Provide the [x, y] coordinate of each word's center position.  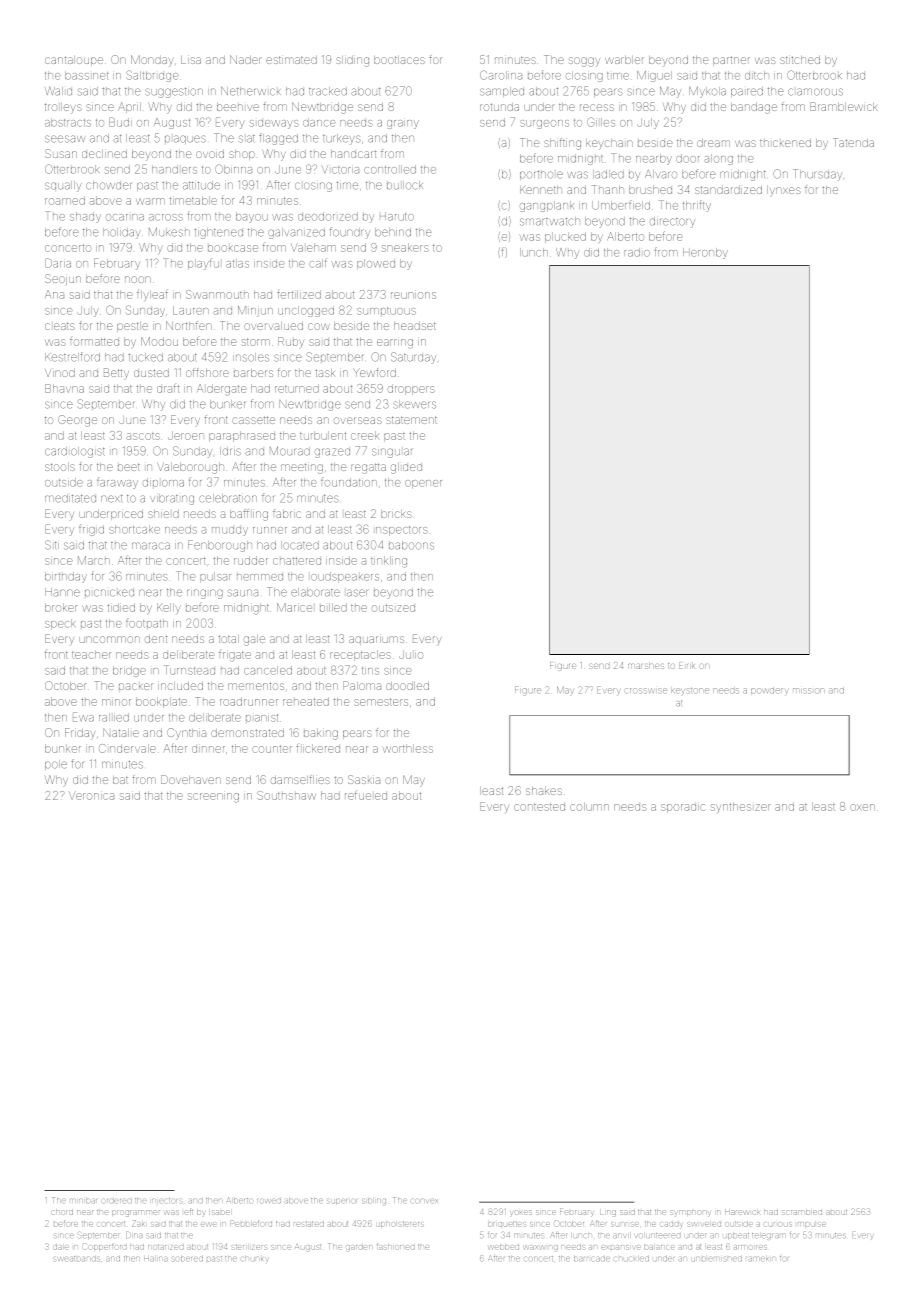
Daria [58, 263]
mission [808, 690]
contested [539, 807]
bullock [405, 185]
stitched [800, 60]
